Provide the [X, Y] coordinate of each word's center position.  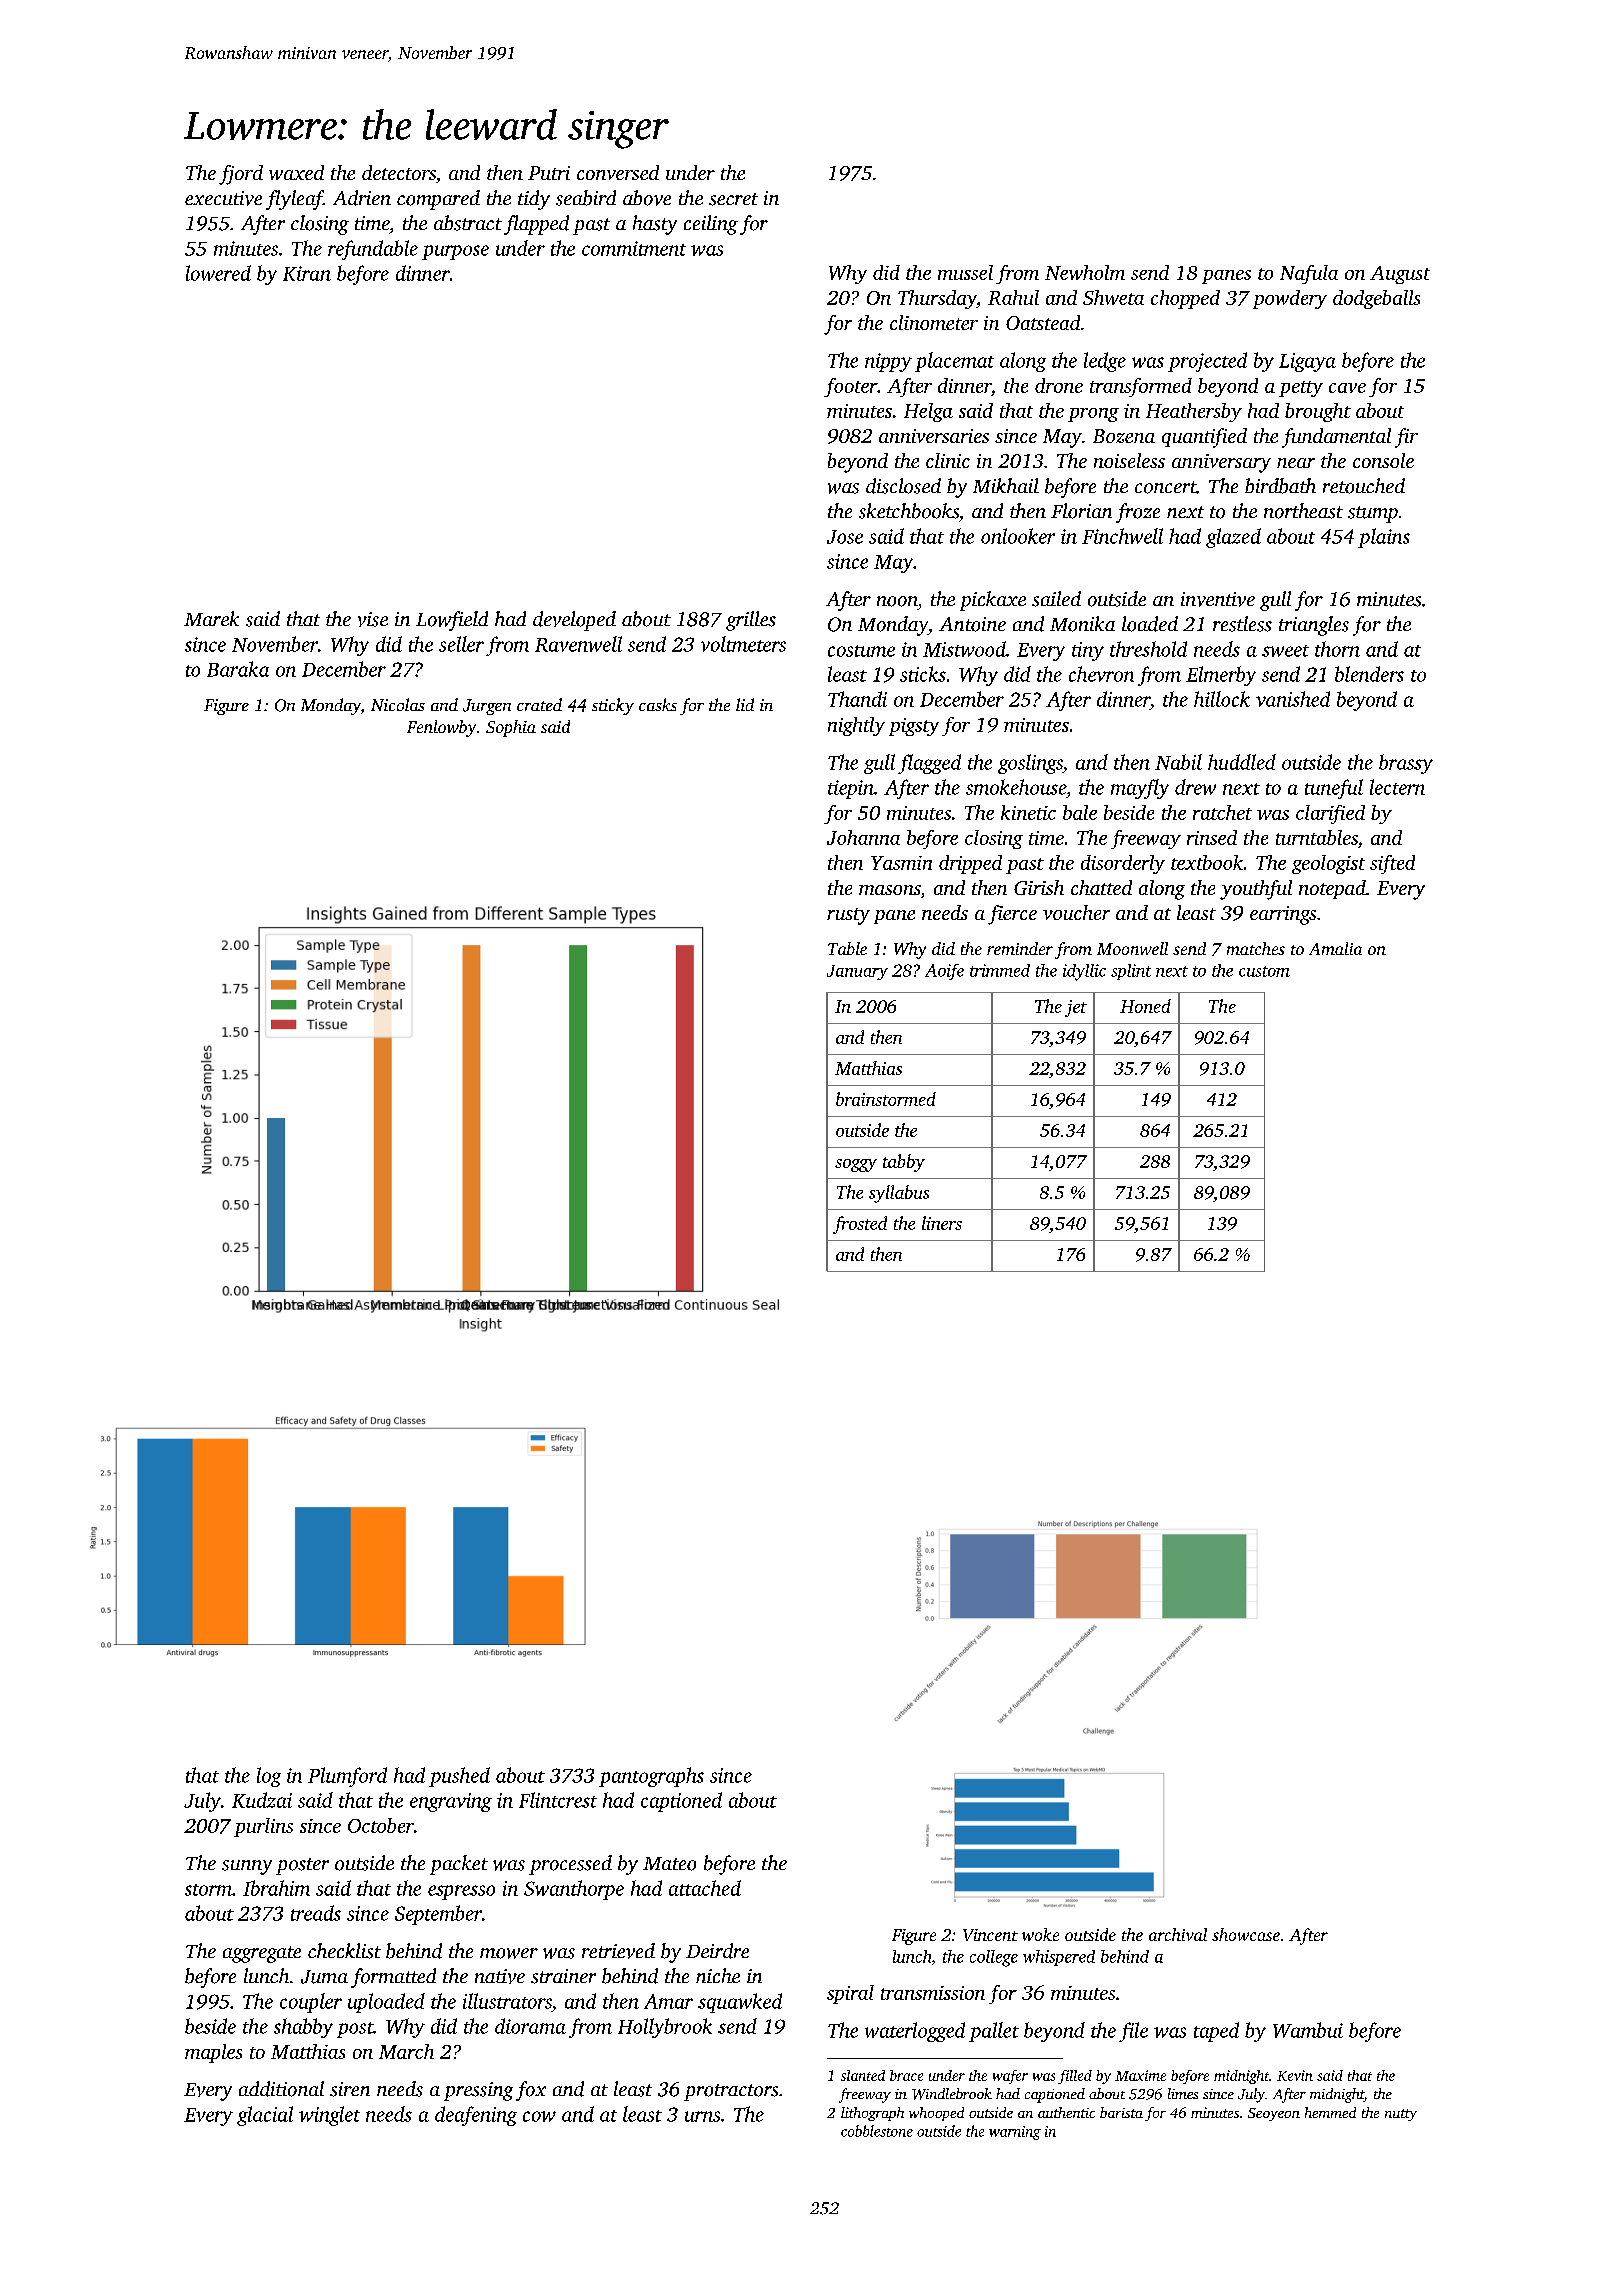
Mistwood [964, 649]
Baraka [238, 669]
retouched [1364, 486]
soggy [856, 1165]
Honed [1145, 1006]
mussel [965, 272]
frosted [860, 1225]
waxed [296, 172]
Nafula [1309, 274]
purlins [263, 1827]
